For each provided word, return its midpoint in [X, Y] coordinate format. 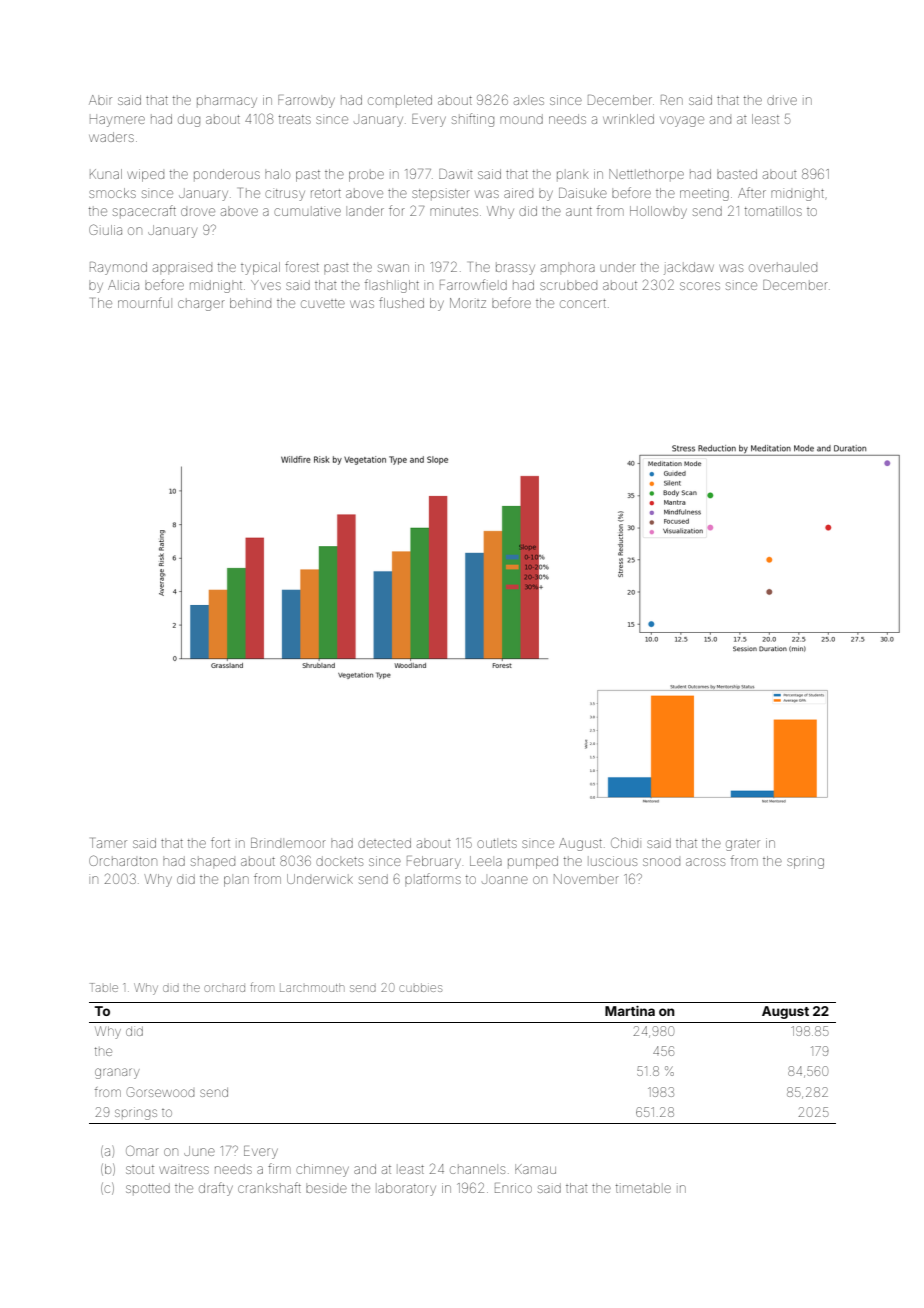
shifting [473, 120]
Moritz [468, 303]
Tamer [109, 843]
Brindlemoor [288, 843]
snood [661, 862]
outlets [497, 843]
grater [743, 845]
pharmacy [227, 102]
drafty [216, 1189]
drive [782, 100]
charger [201, 305]
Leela [486, 861]
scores [700, 286]
